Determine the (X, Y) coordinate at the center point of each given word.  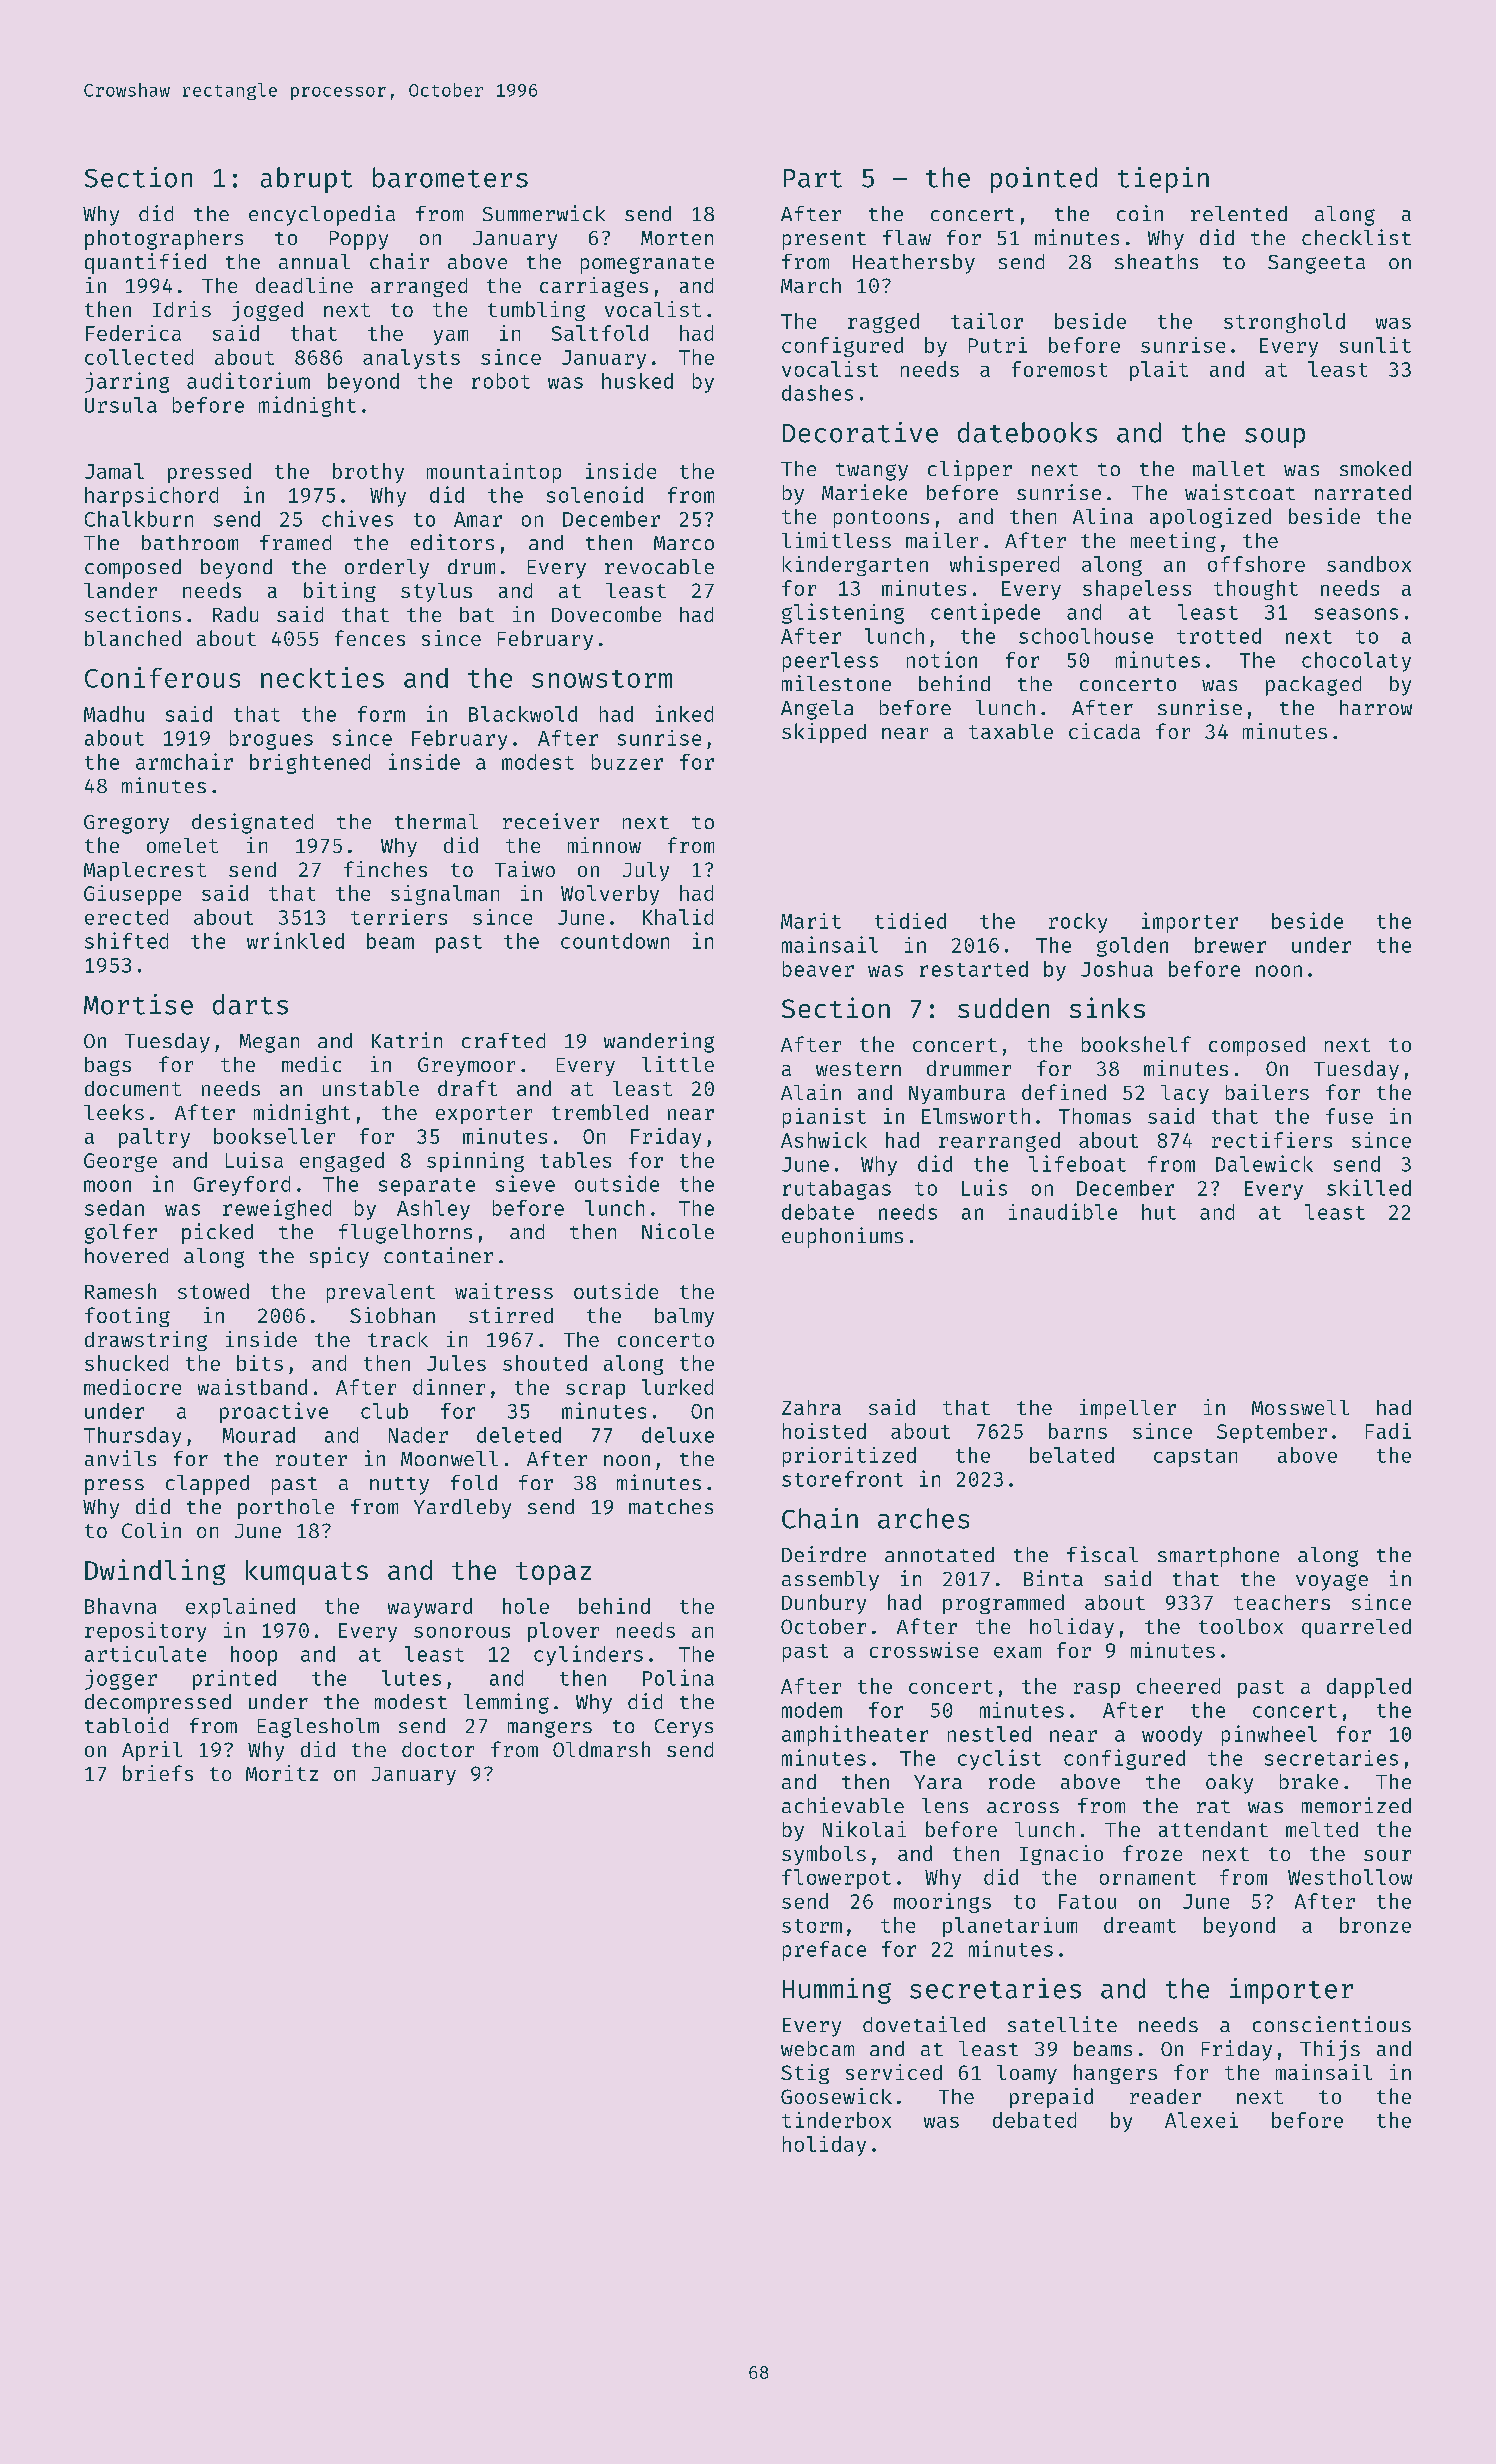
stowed (213, 1291)
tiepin (1163, 180)
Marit (811, 921)
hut (1159, 1212)
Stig (805, 2074)
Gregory (126, 824)
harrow (1376, 707)
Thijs (1330, 2050)
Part (813, 178)
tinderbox (836, 2120)
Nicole (678, 1231)
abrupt (306, 180)
